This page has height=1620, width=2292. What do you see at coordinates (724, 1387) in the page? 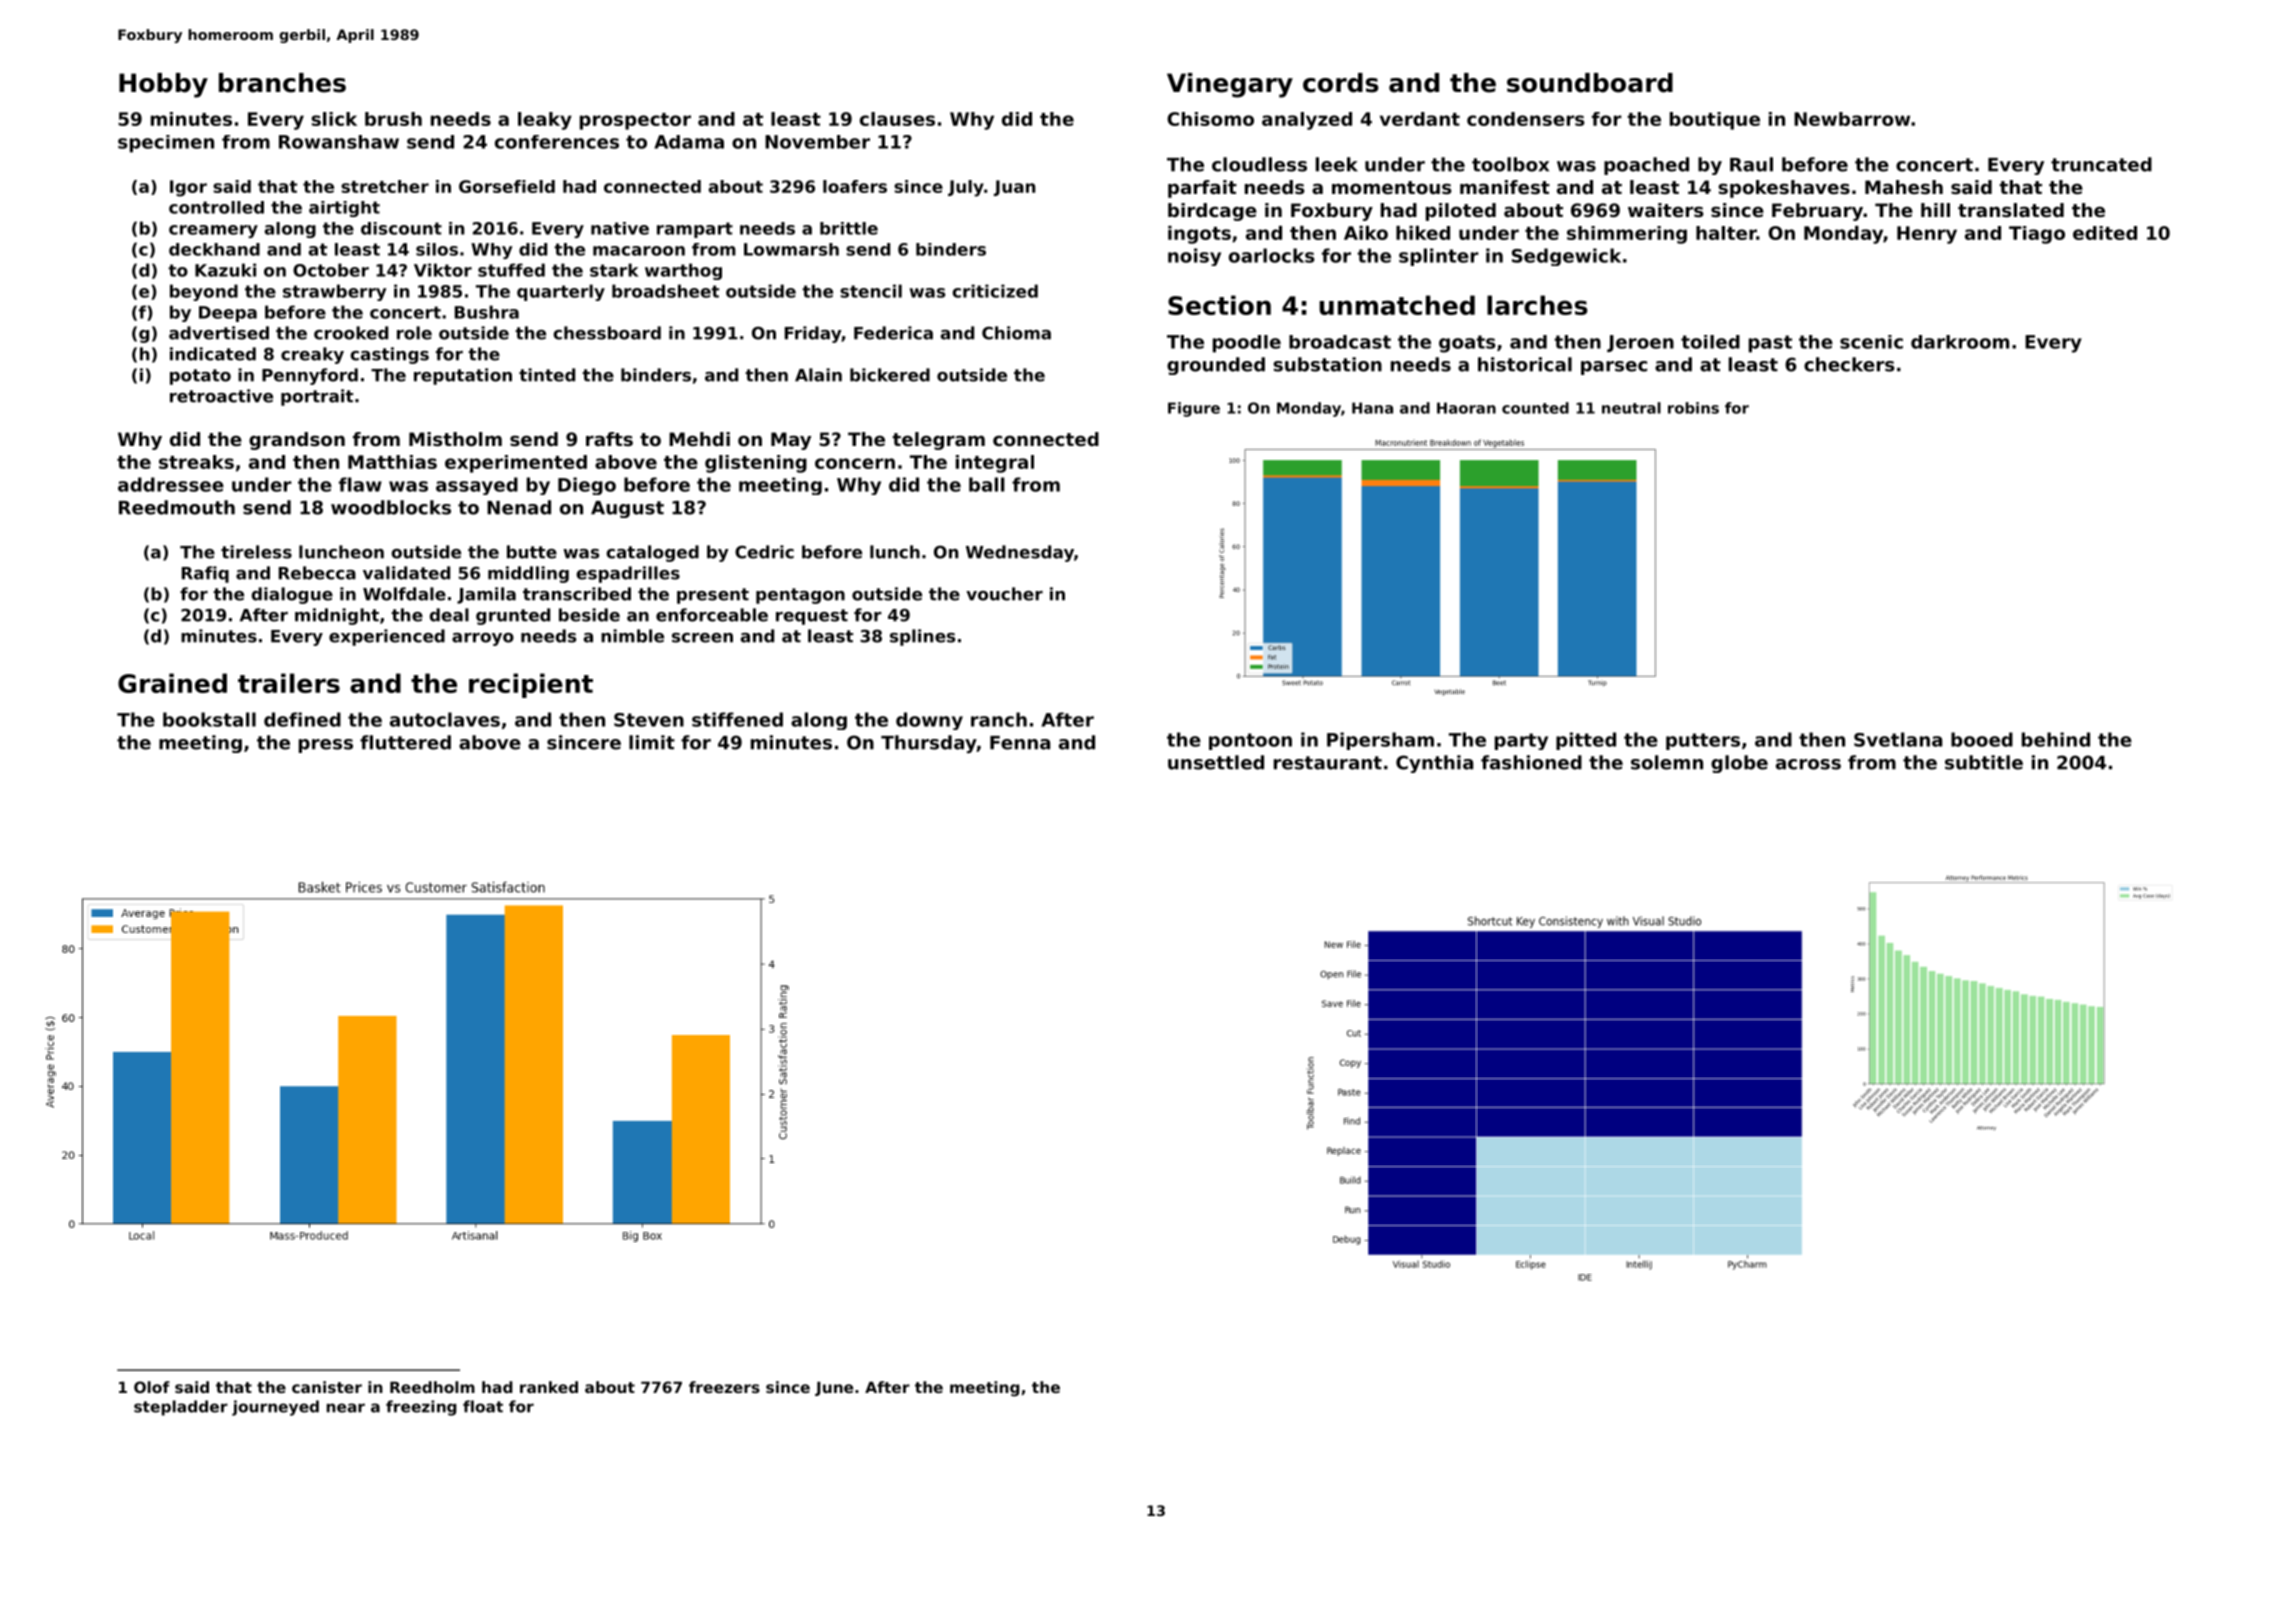
I see `freezers` at bounding box center [724, 1387].
